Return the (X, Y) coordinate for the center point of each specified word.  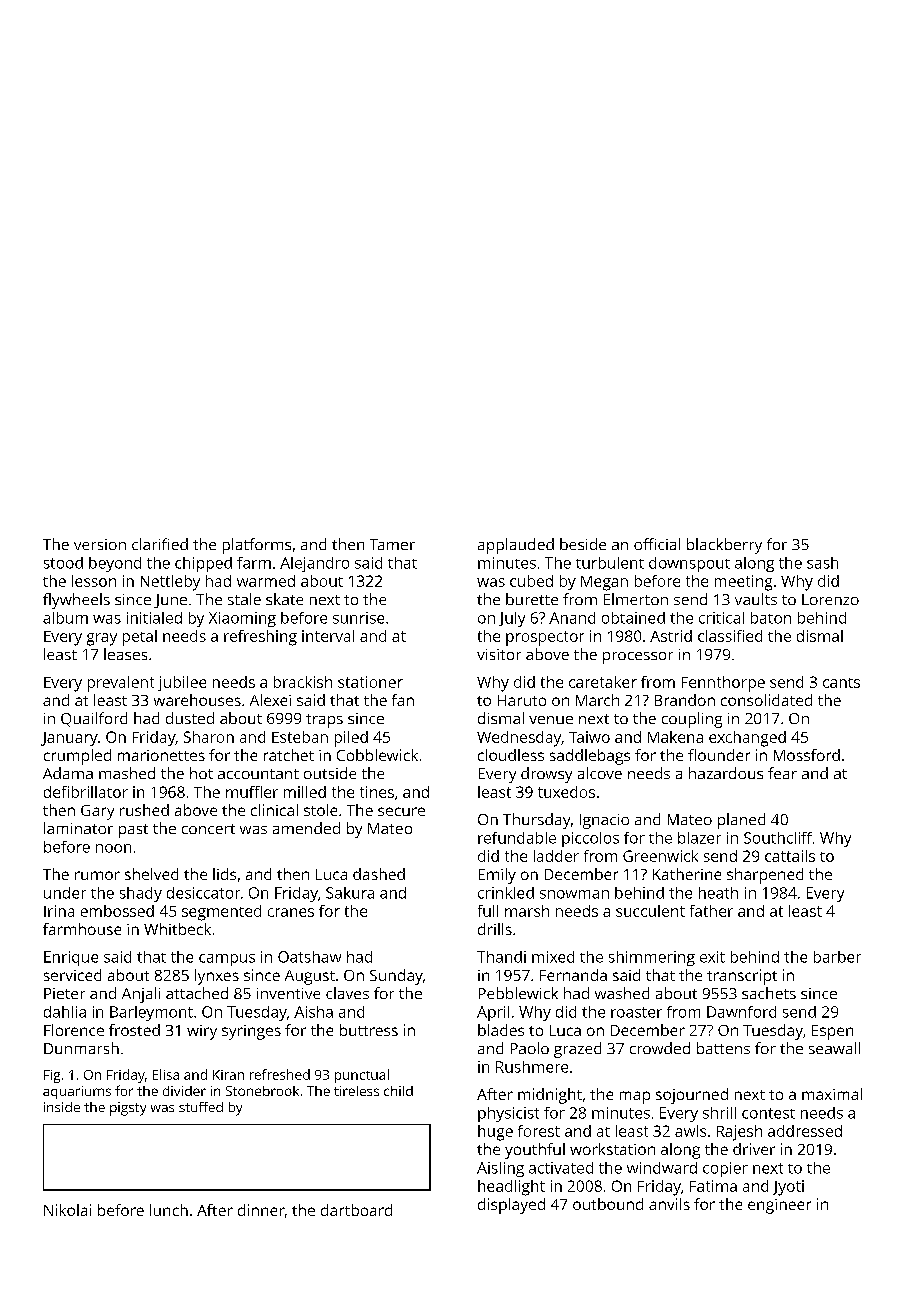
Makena (675, 737)
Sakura (350, 893)
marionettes (161, 755)
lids (224, 874)
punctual (362, 1076)
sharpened (765, 876)
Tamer (392, 544)
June (170, 601)
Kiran (228, 1075)
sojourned (692, 1096)
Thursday (536, 821)
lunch (169, 1210)
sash (822, 563)
